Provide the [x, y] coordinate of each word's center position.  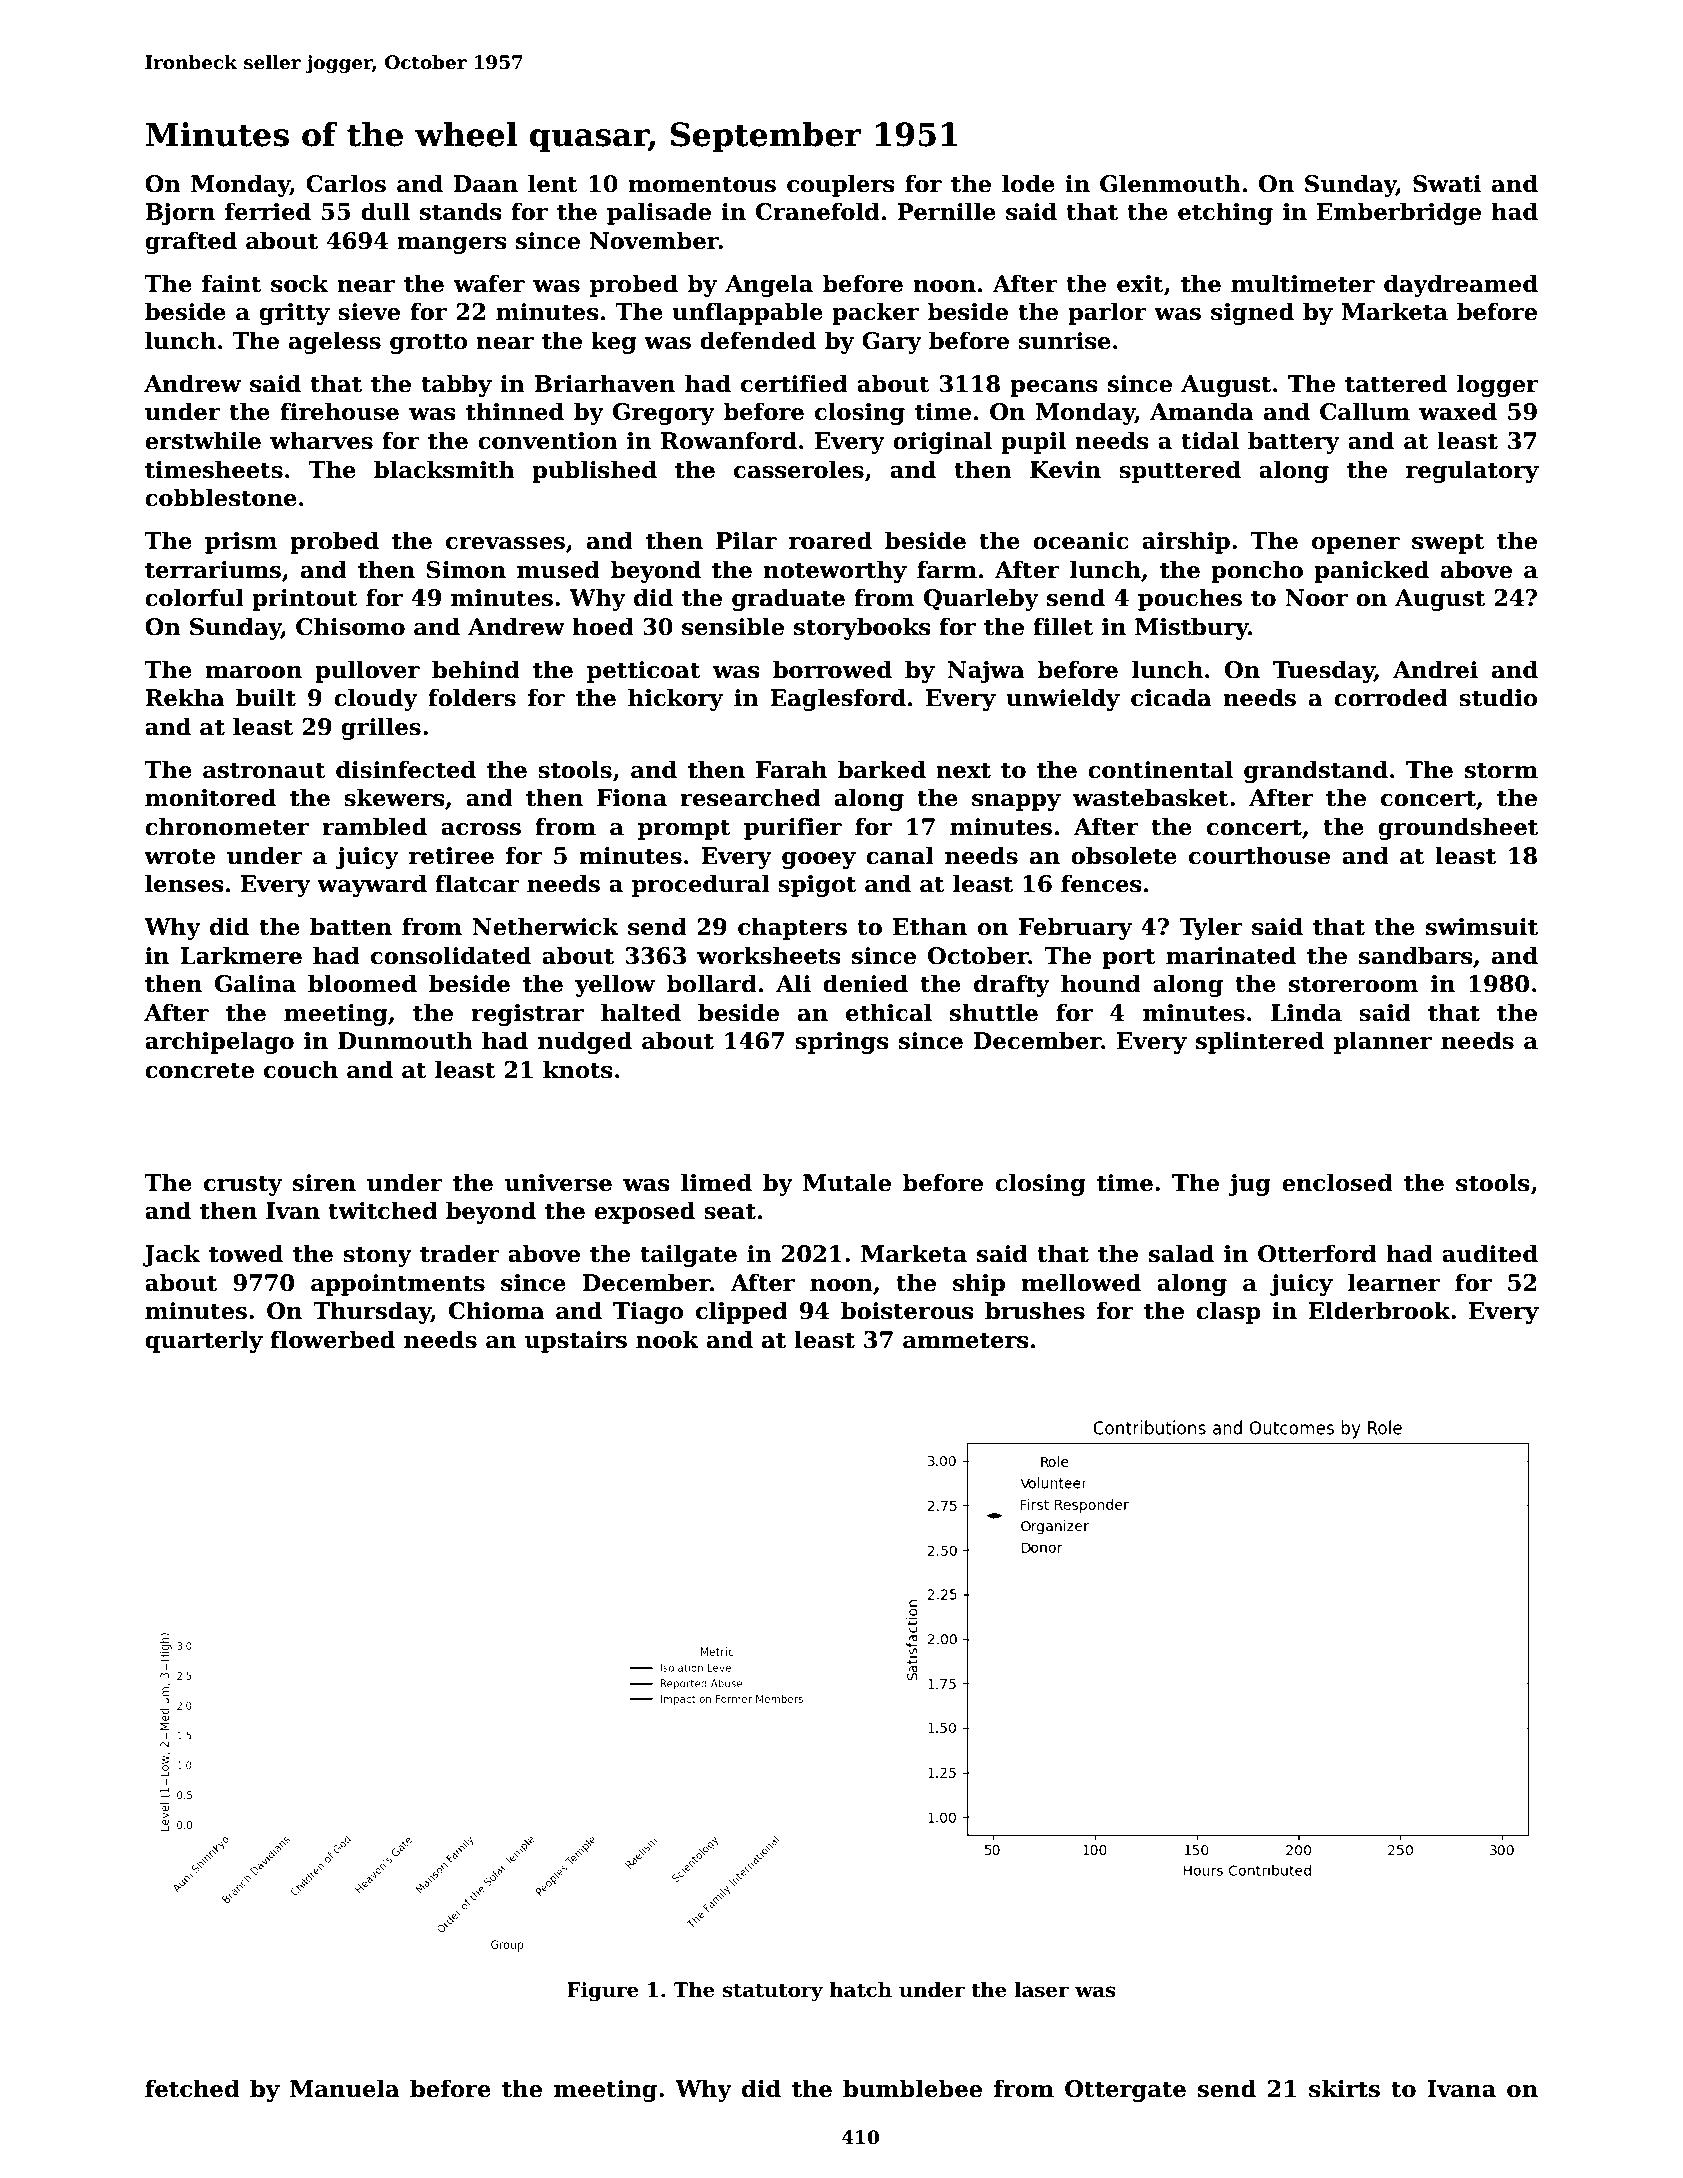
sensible [733, 626]
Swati [1447, 184]
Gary [892, 343]
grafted [191, 242]
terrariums [213, 570]
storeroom [1354, 984]
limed [716, 1182]
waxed [1458, 411]
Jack [171, 1255]
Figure [603, 1992]
